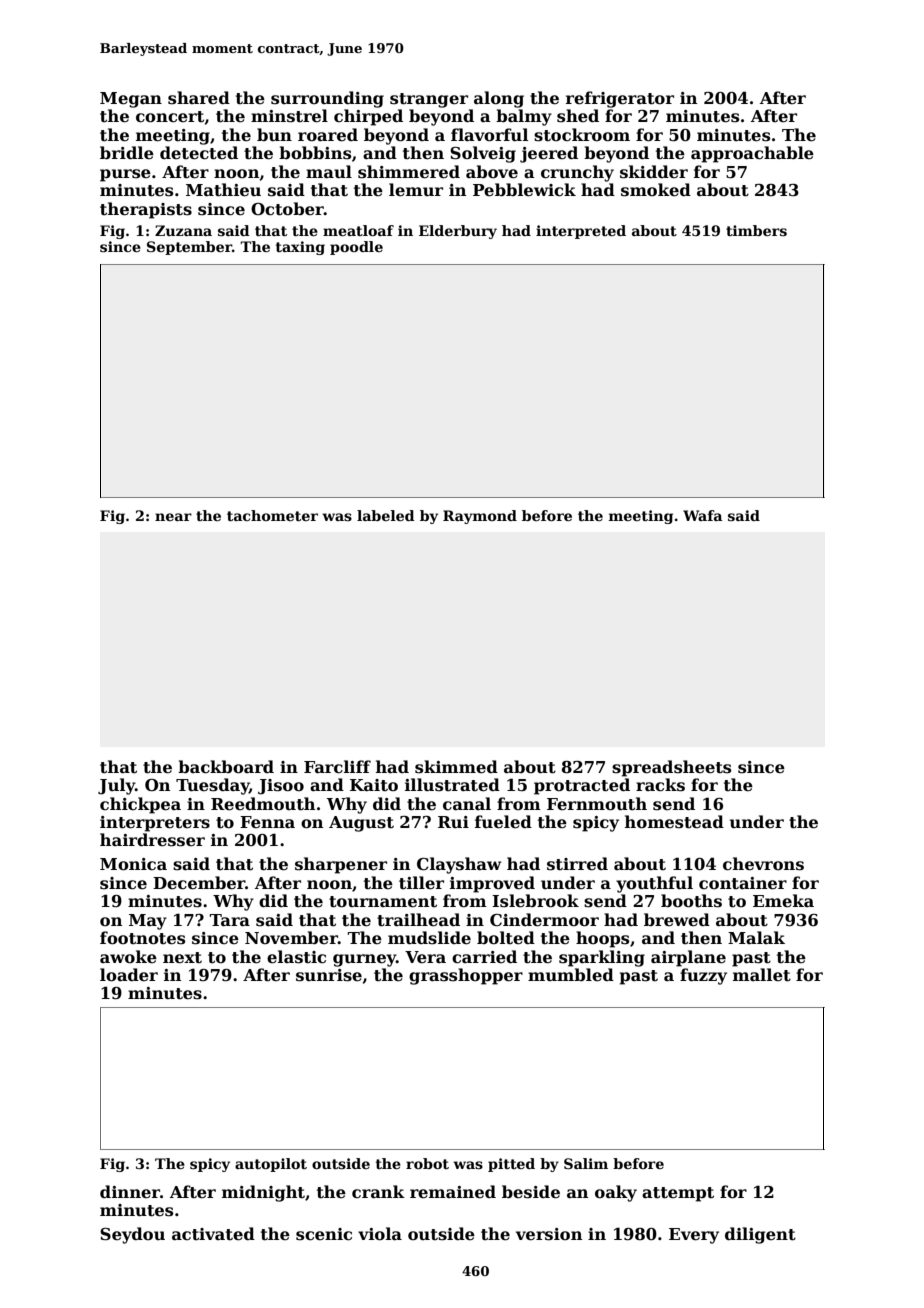 The image size is (924, 1308). Describe the element at coordinates (458, 232) in the screenshot. I see `Elderbury` at that location.
